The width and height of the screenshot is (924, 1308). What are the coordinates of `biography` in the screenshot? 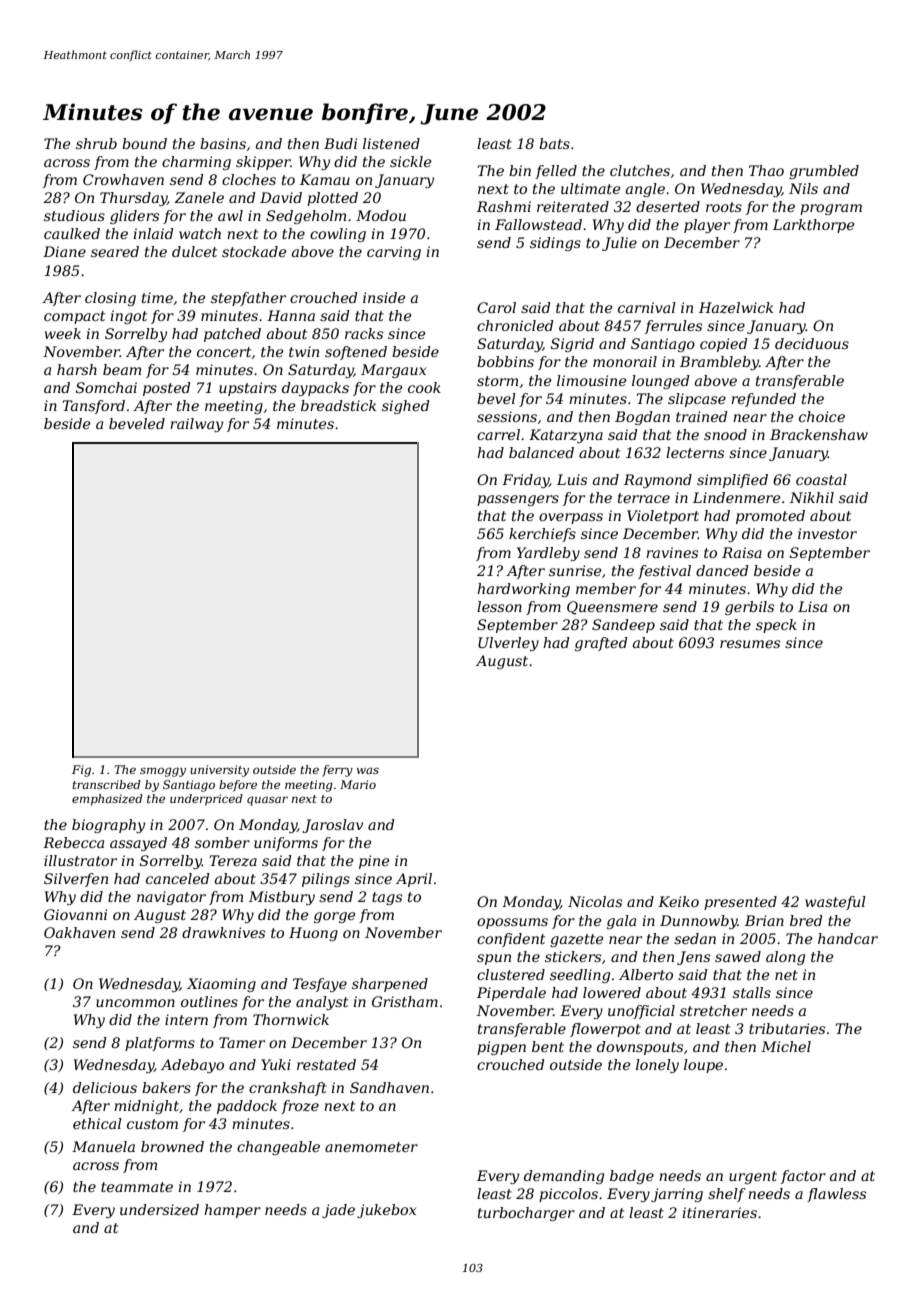 It's located at (108, 826).
